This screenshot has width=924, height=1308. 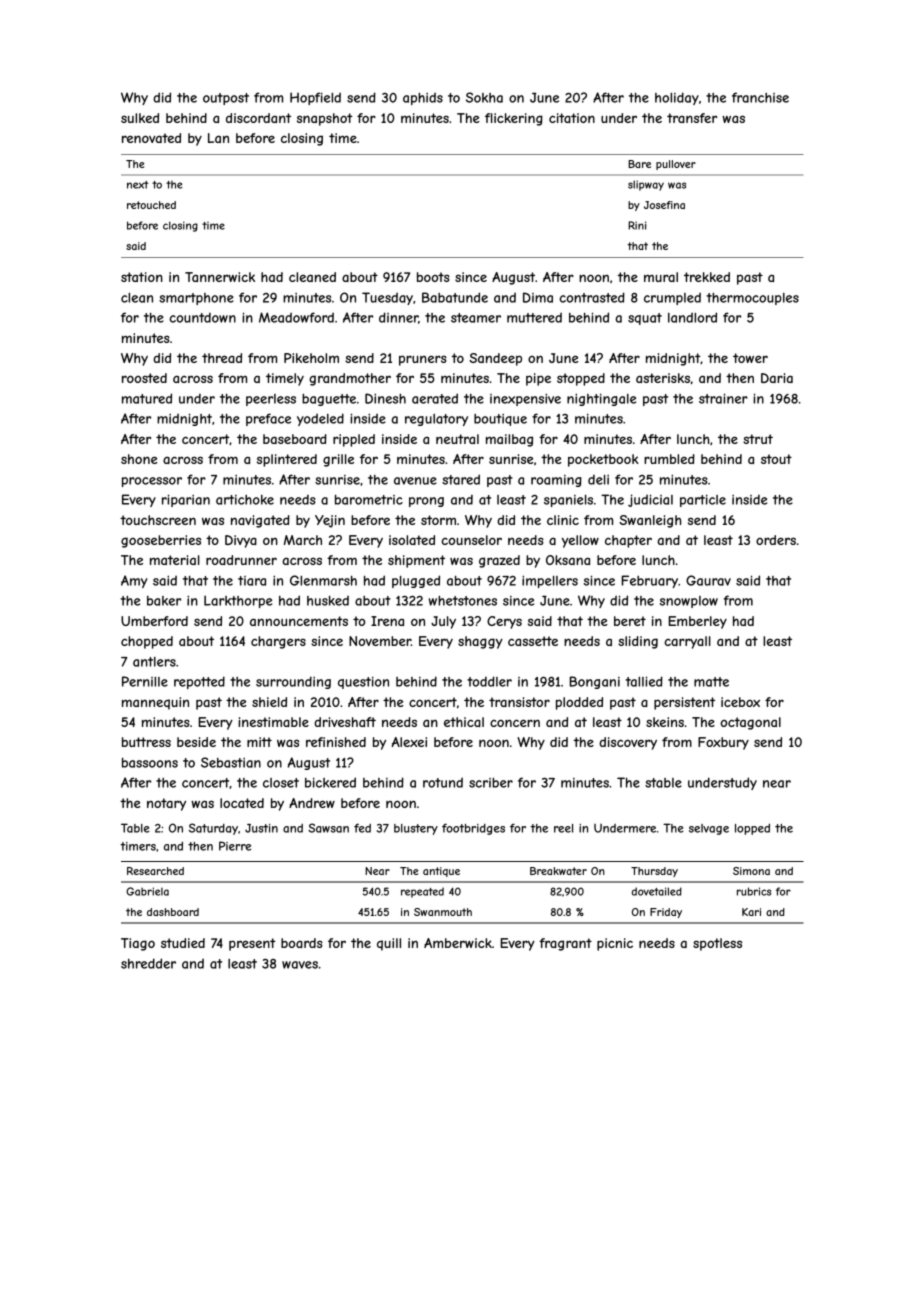 What do you see at coordinates (226, 99) in the screenshot?
I see `outpost` at bounding box center [226, 99].
